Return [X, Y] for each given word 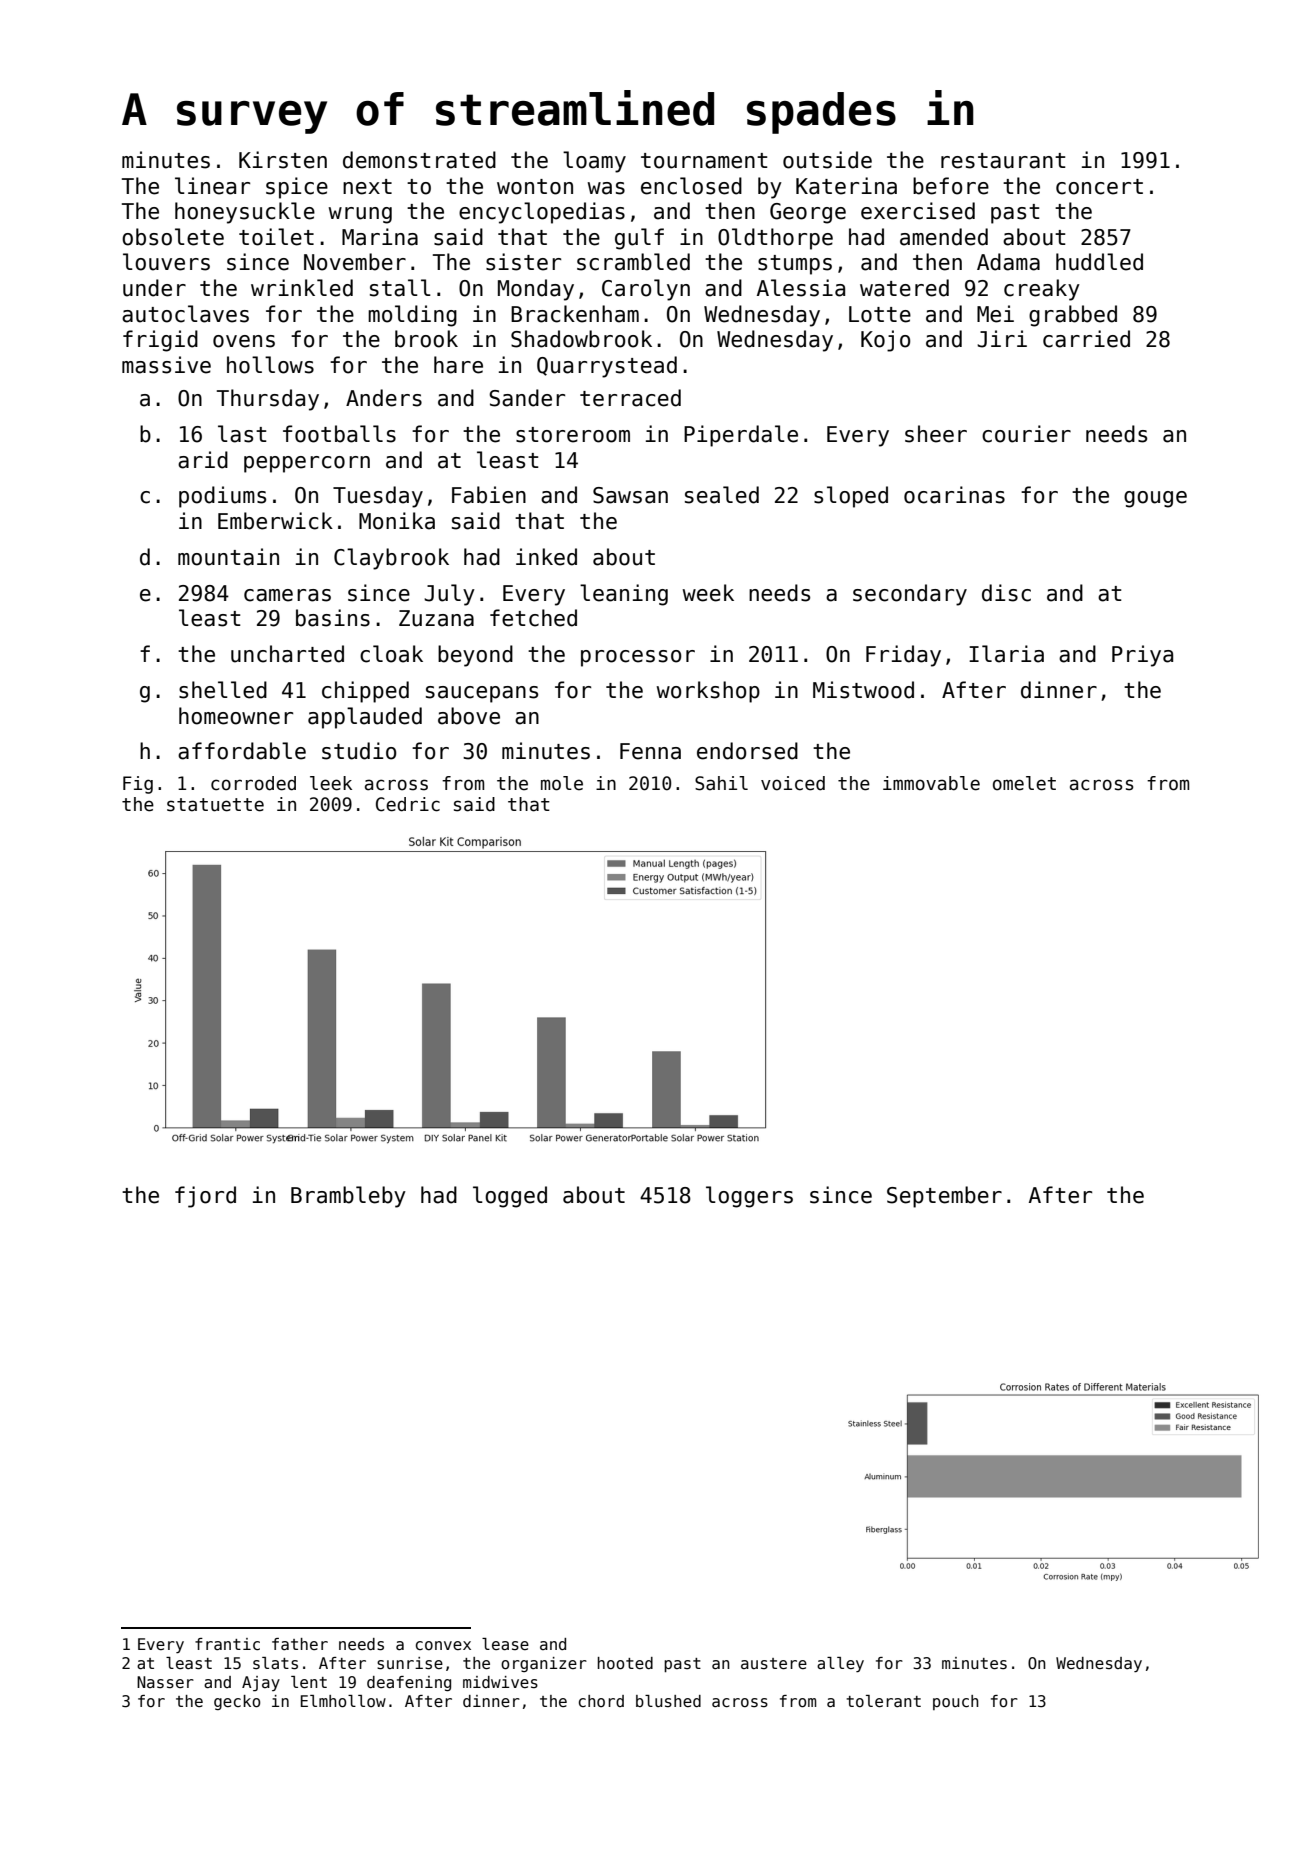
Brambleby [348, 1197]
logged [510, 1197]
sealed [722, 495]
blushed [668, 1701]
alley [840, 1664]
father [300, 1644]
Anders [384, 398]
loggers [749, 1197]
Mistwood [863, 690]
